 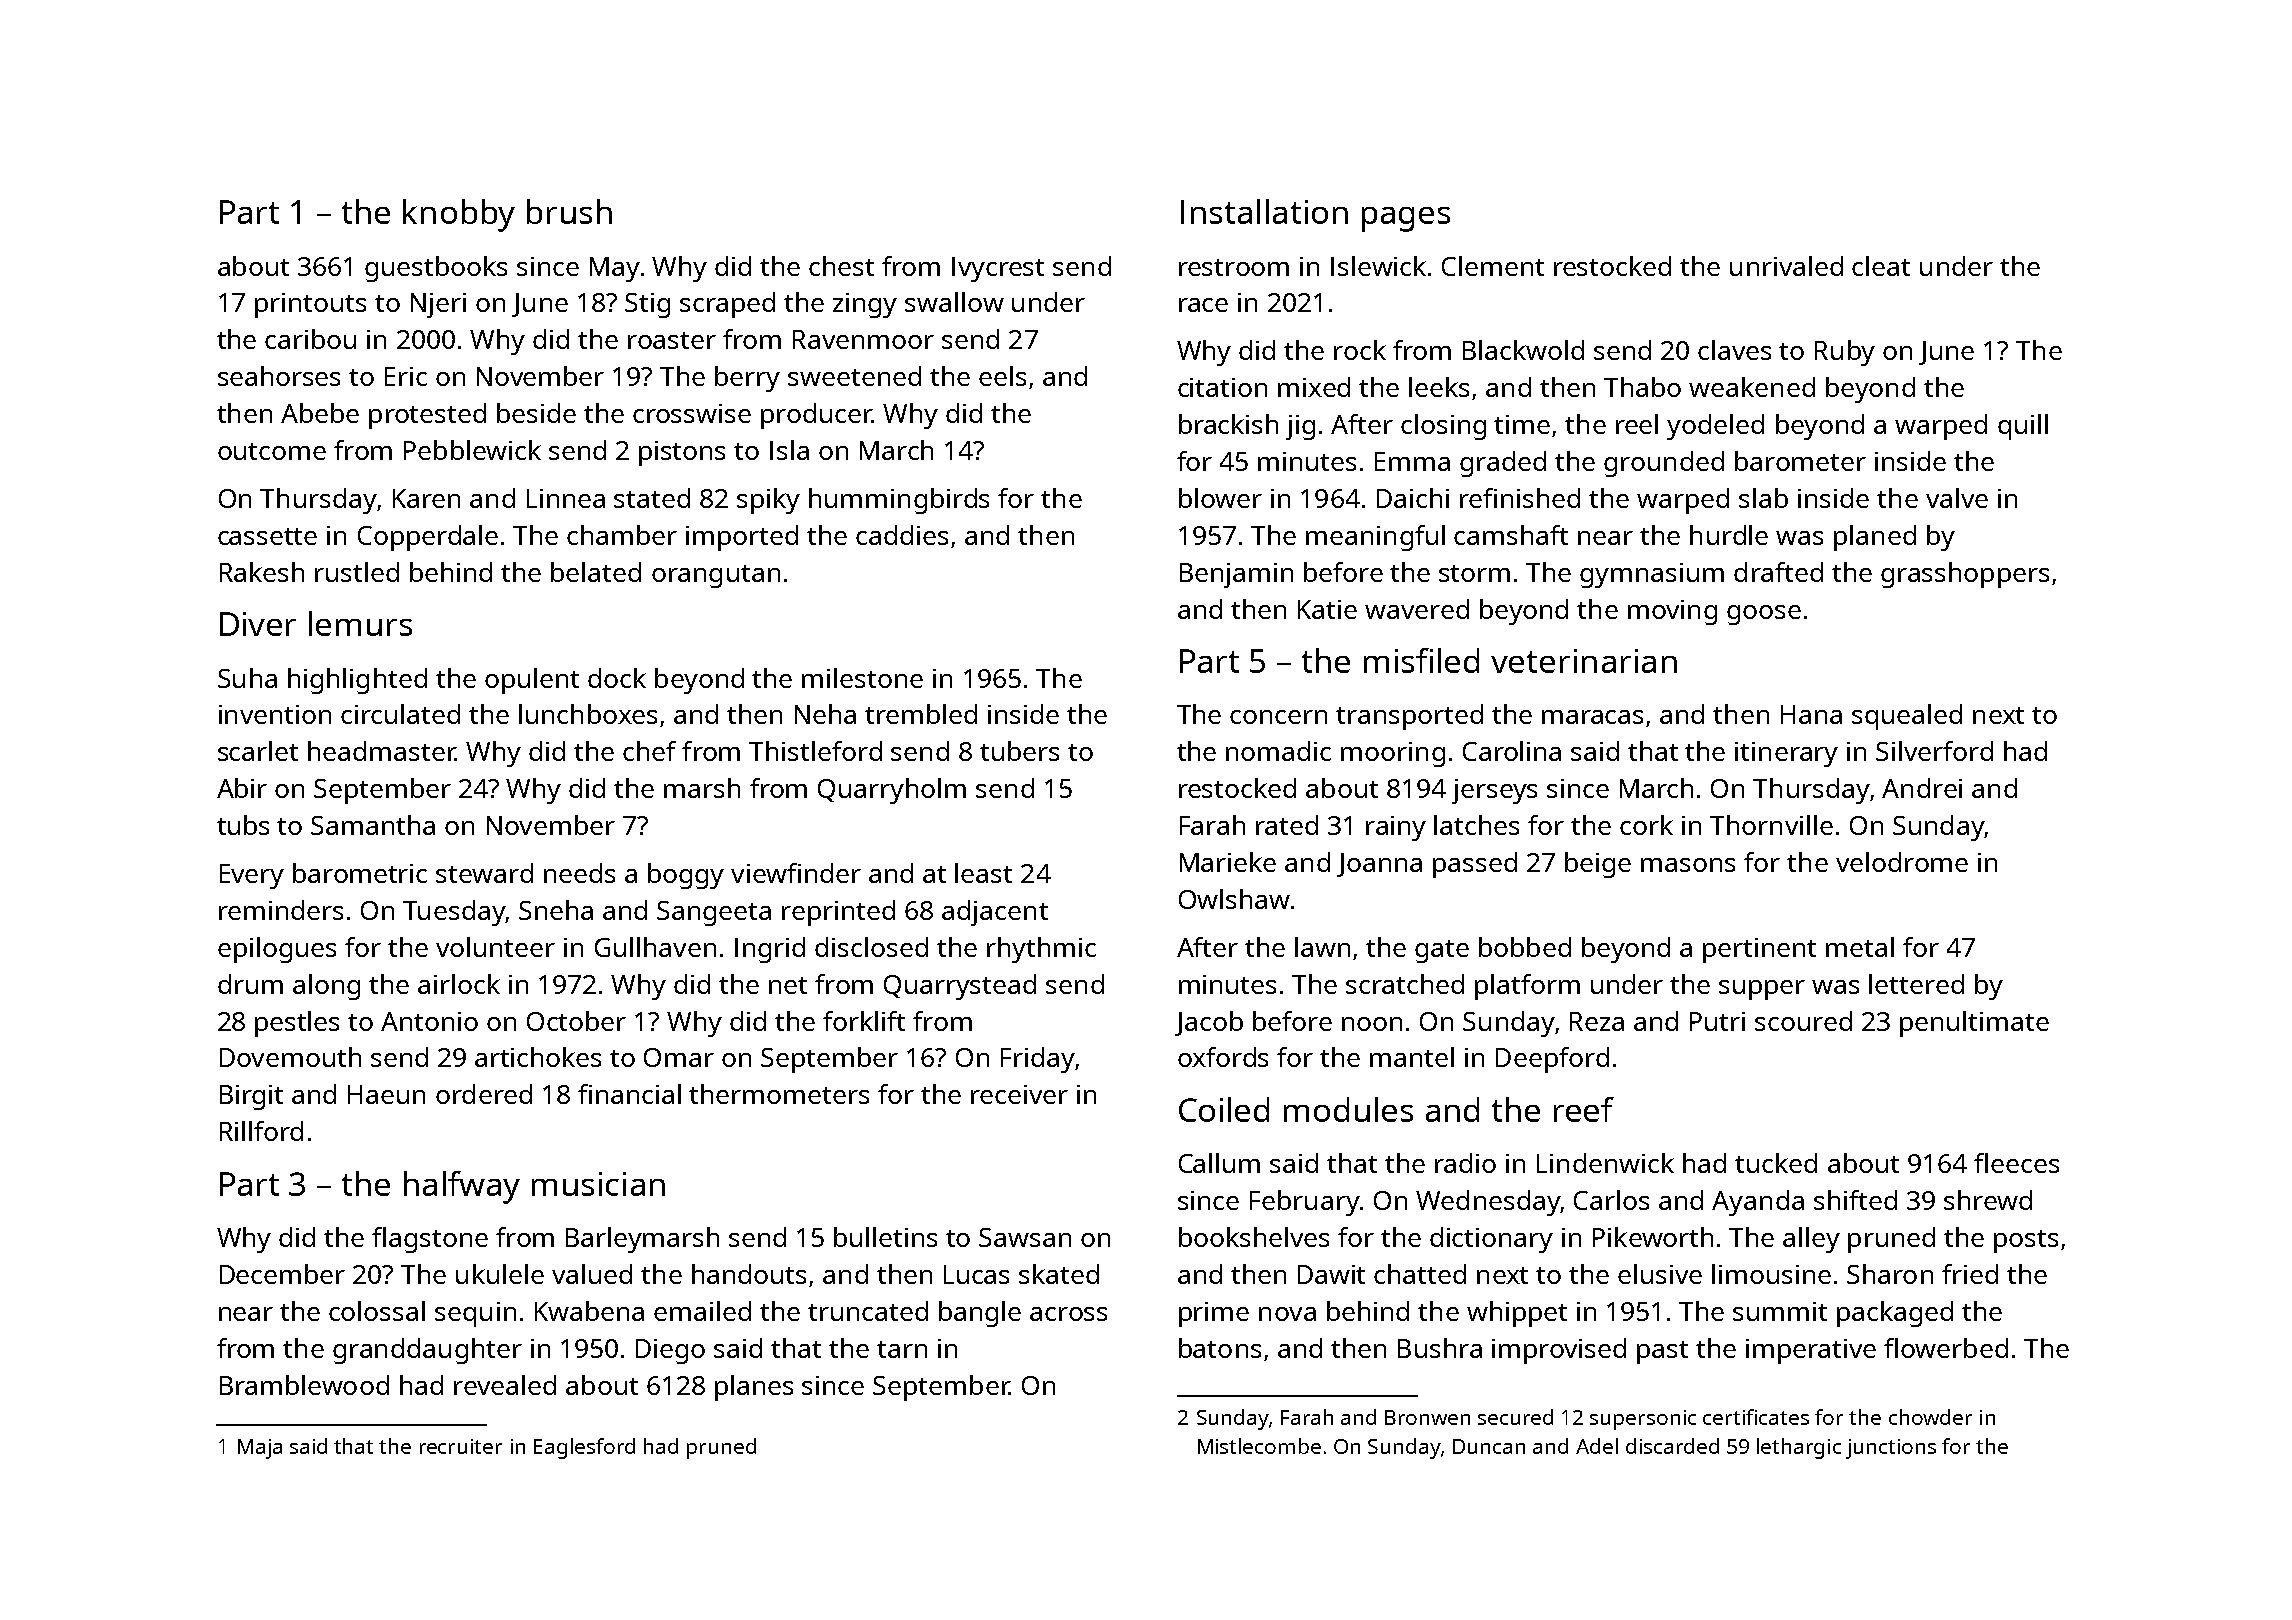 What do you see at coordinates (902, 535) in the image?
I see `caddies` at bounding box center [902, 535].
